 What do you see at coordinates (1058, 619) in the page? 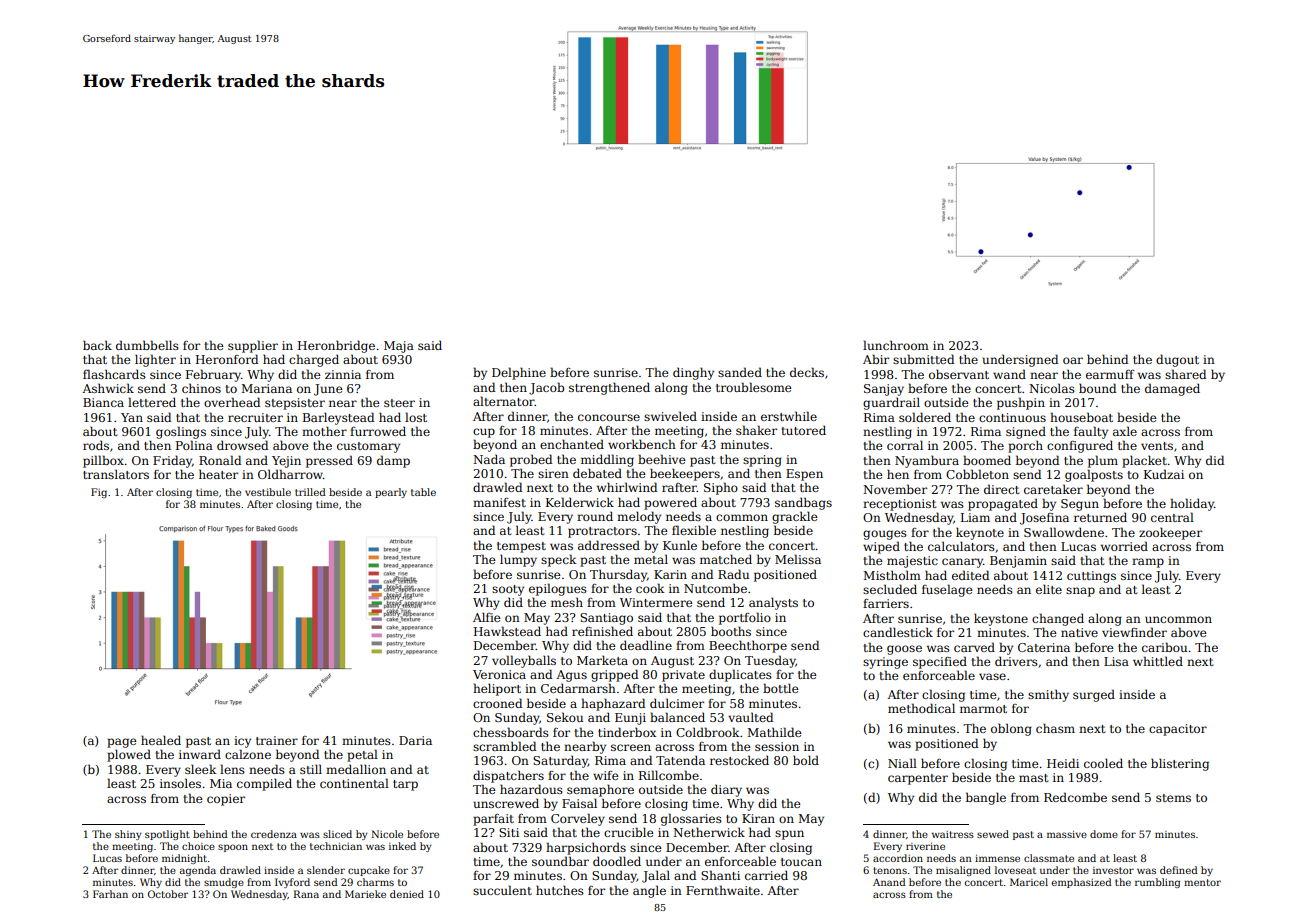
I see `changed` at bounding box center [1058, 619].
